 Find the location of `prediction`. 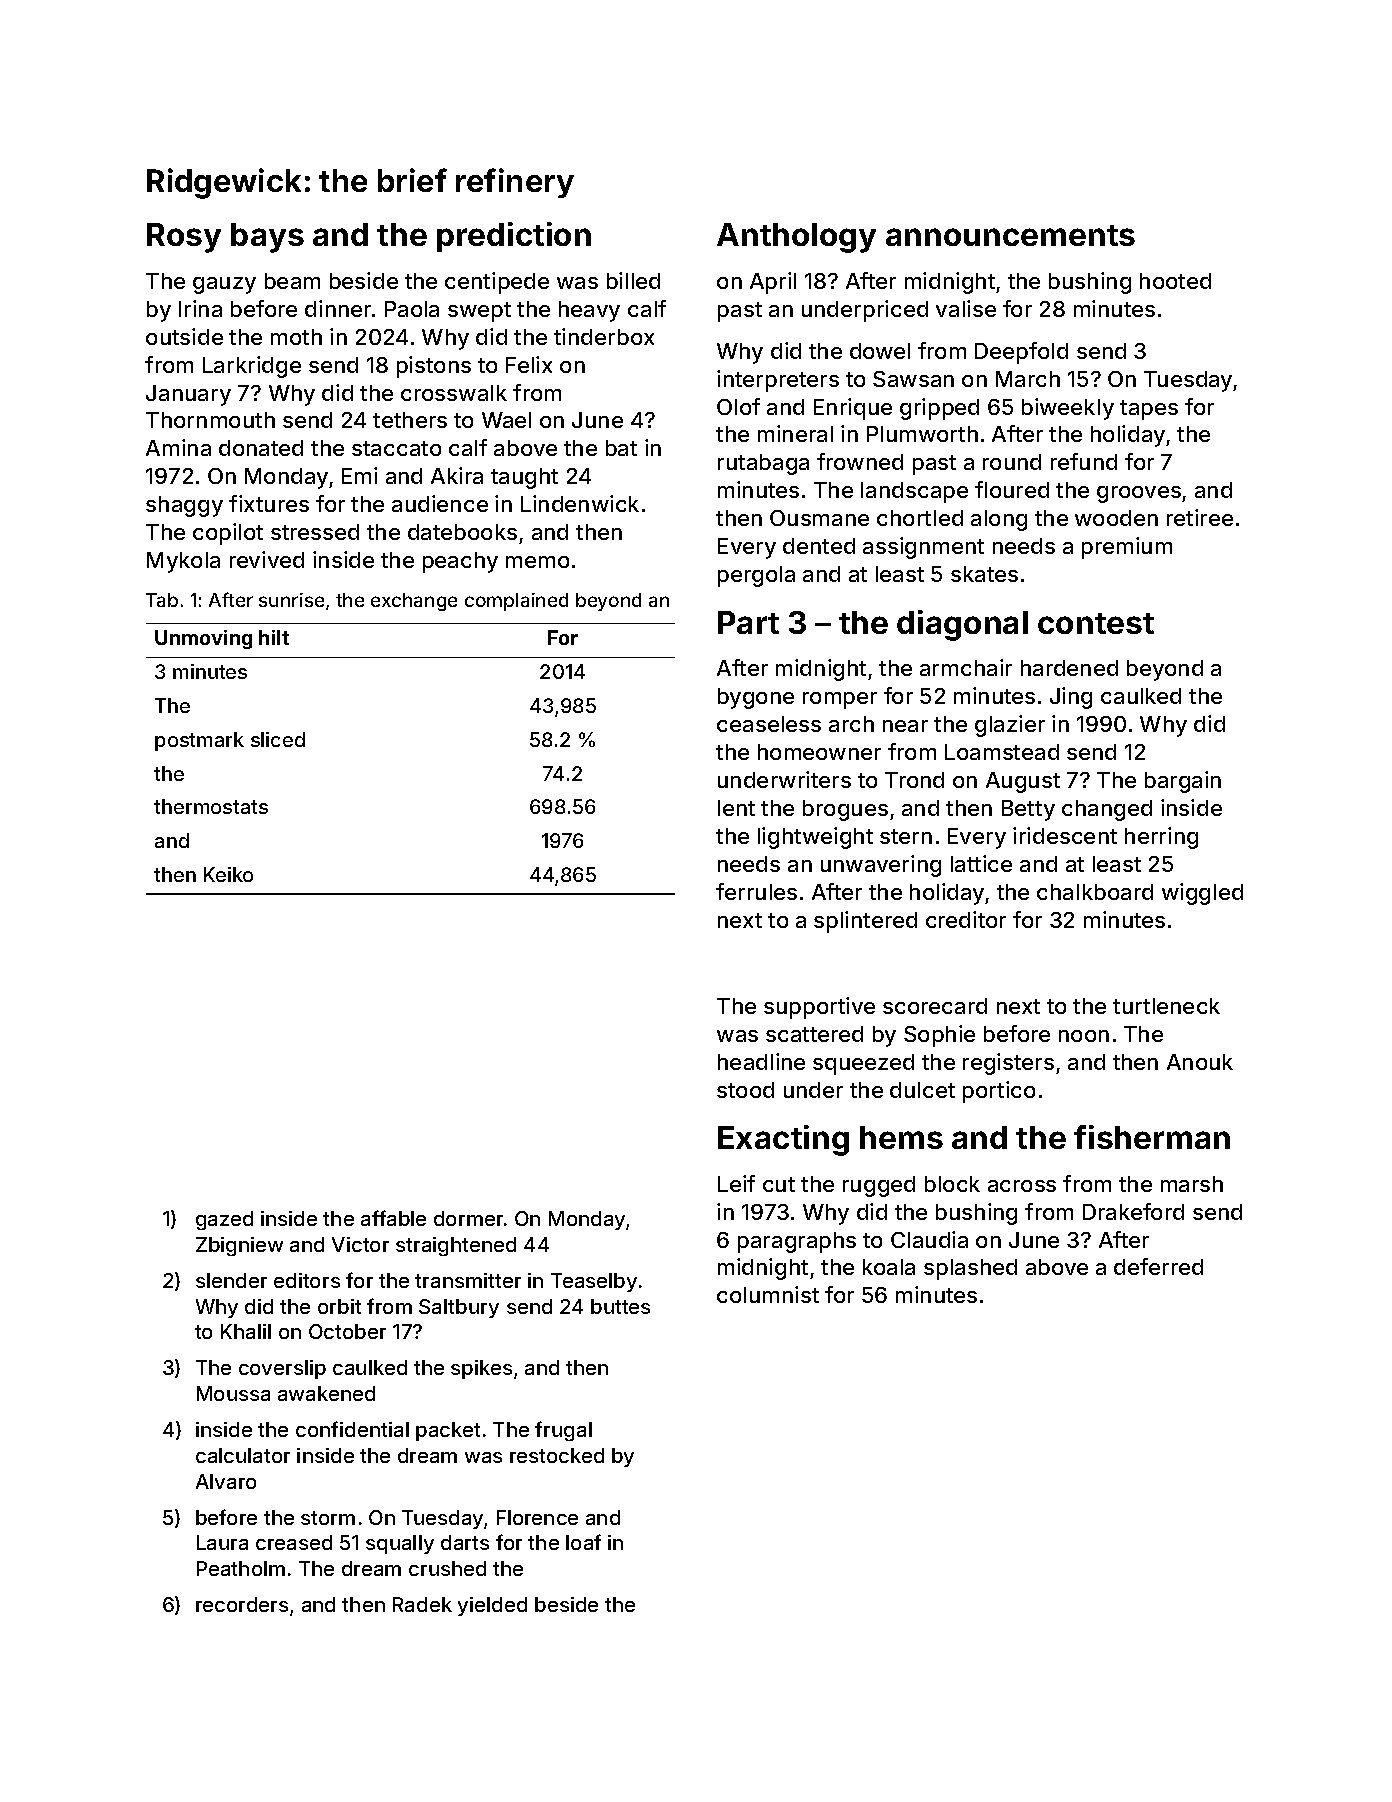

prediction is located at coordinates (514, 237).
